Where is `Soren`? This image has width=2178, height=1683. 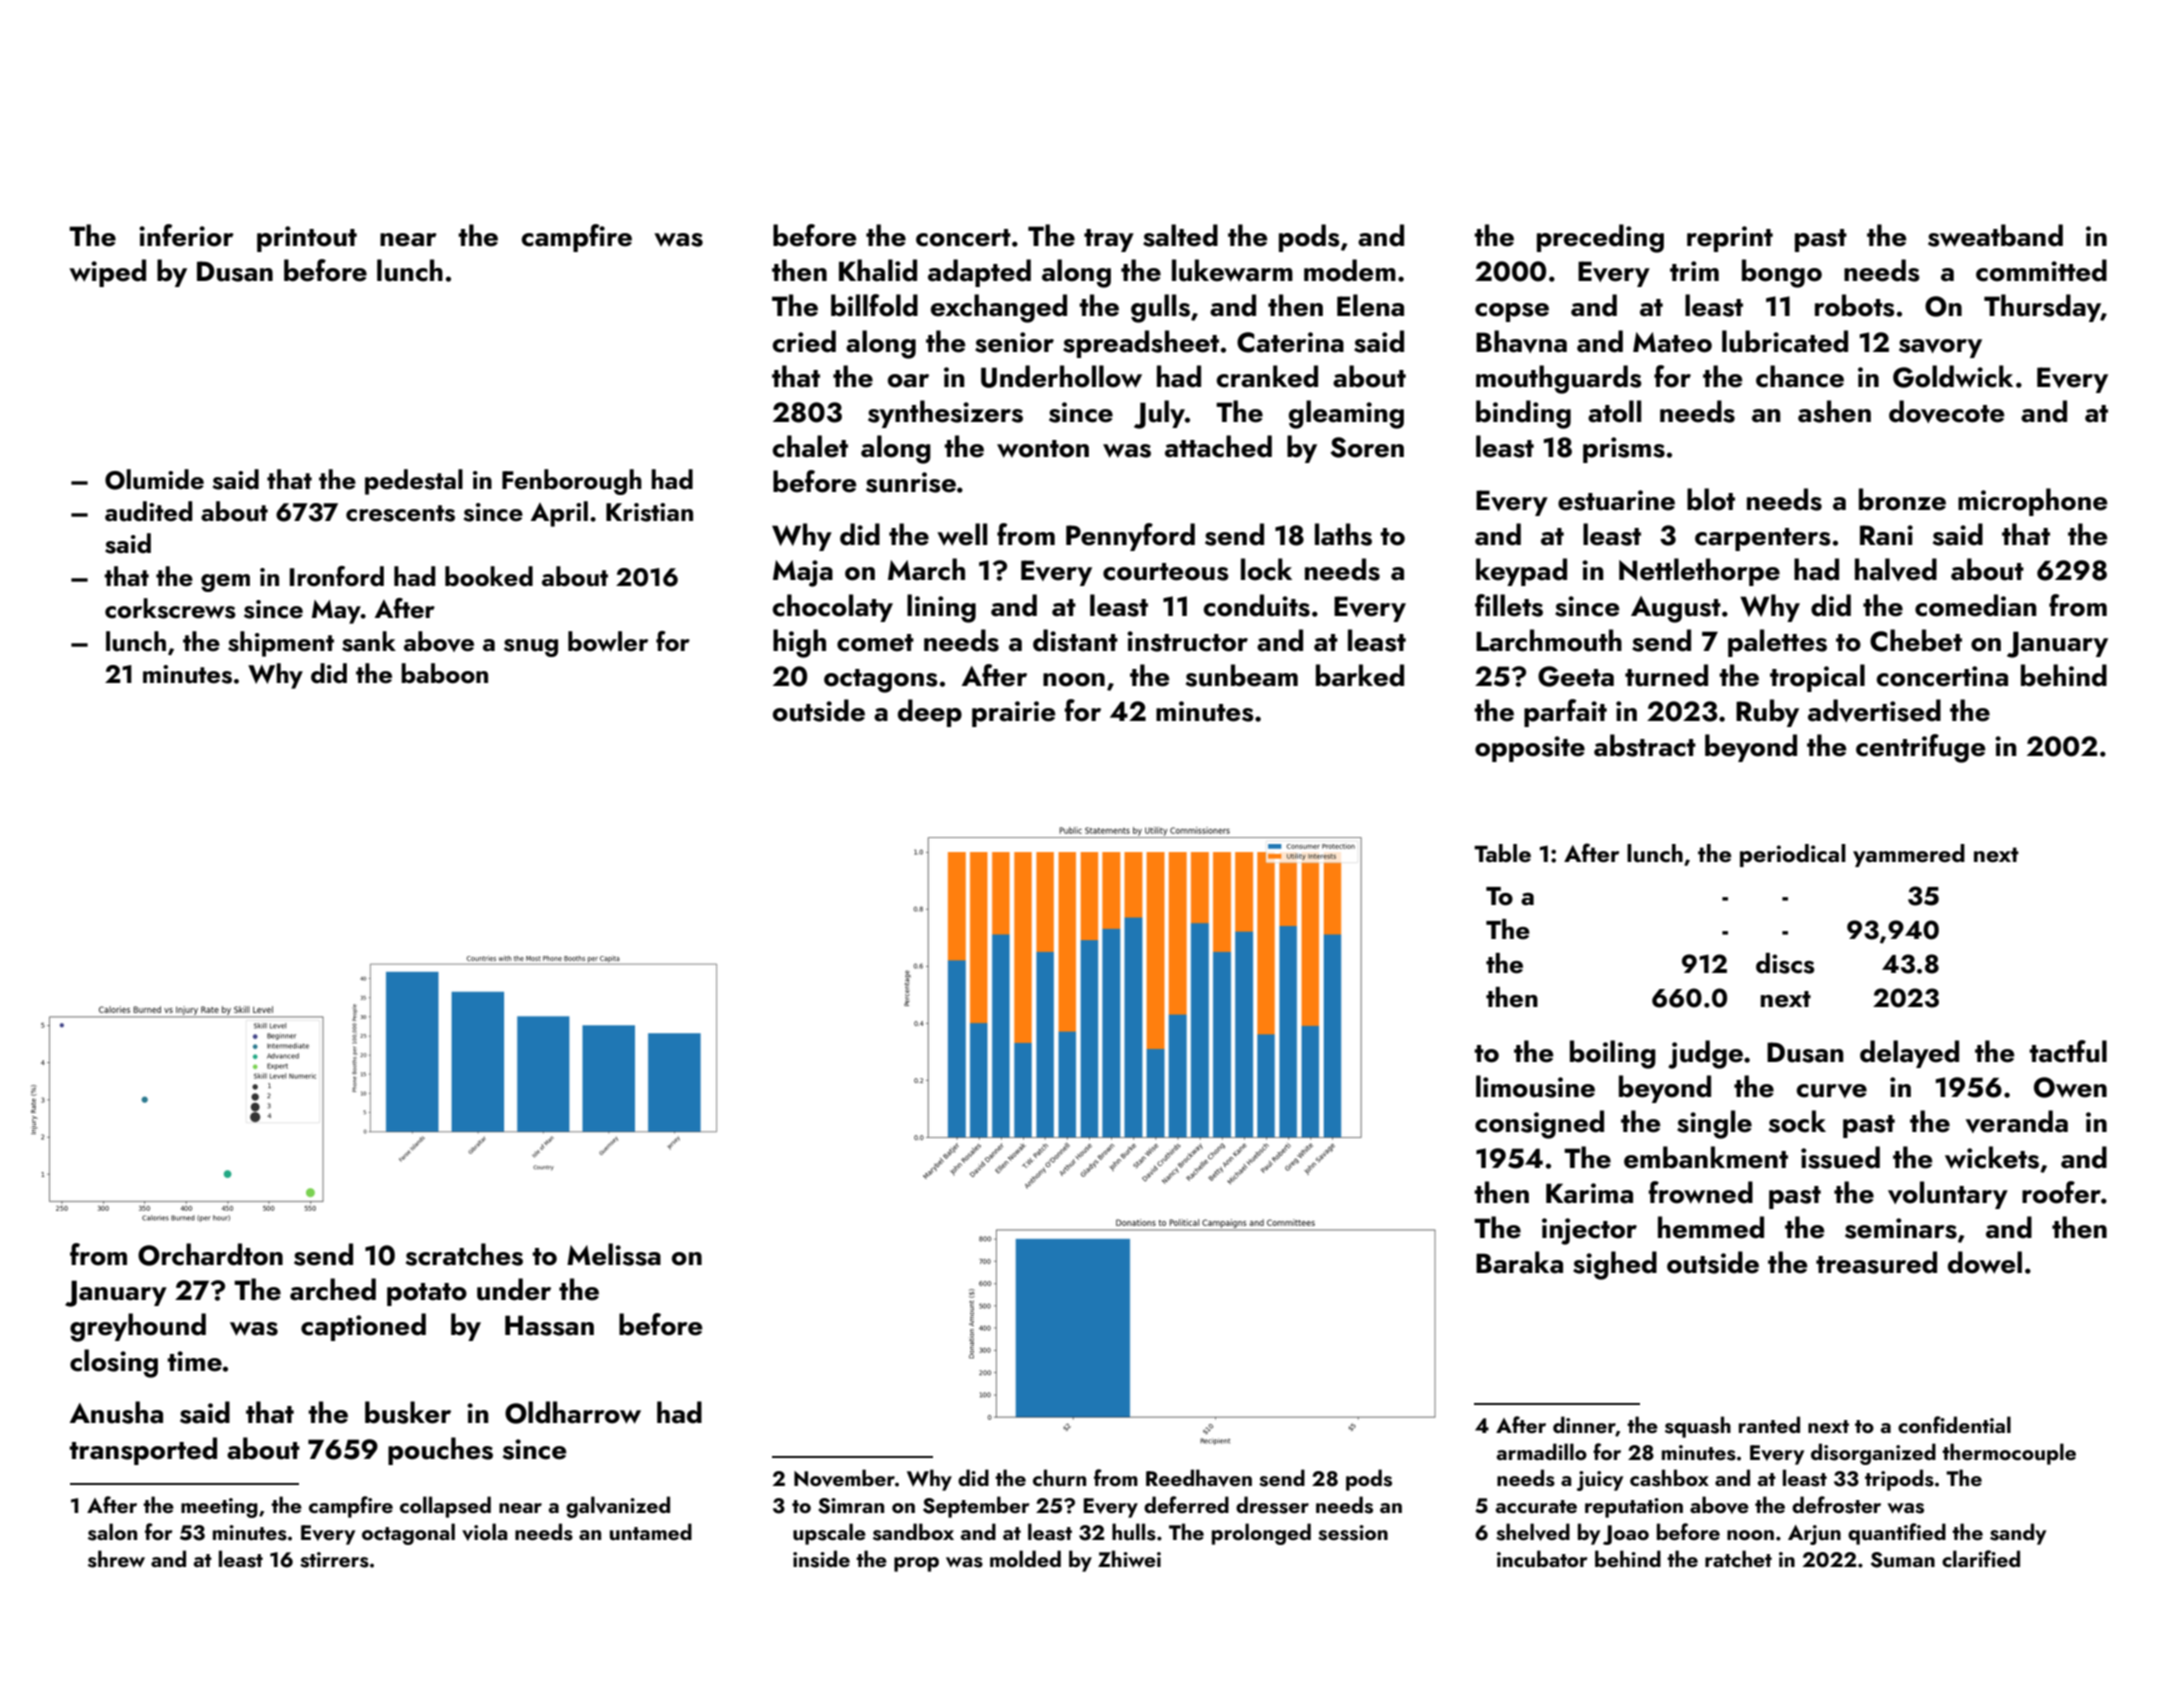
Soren is located at coordinates (1367, 447).
